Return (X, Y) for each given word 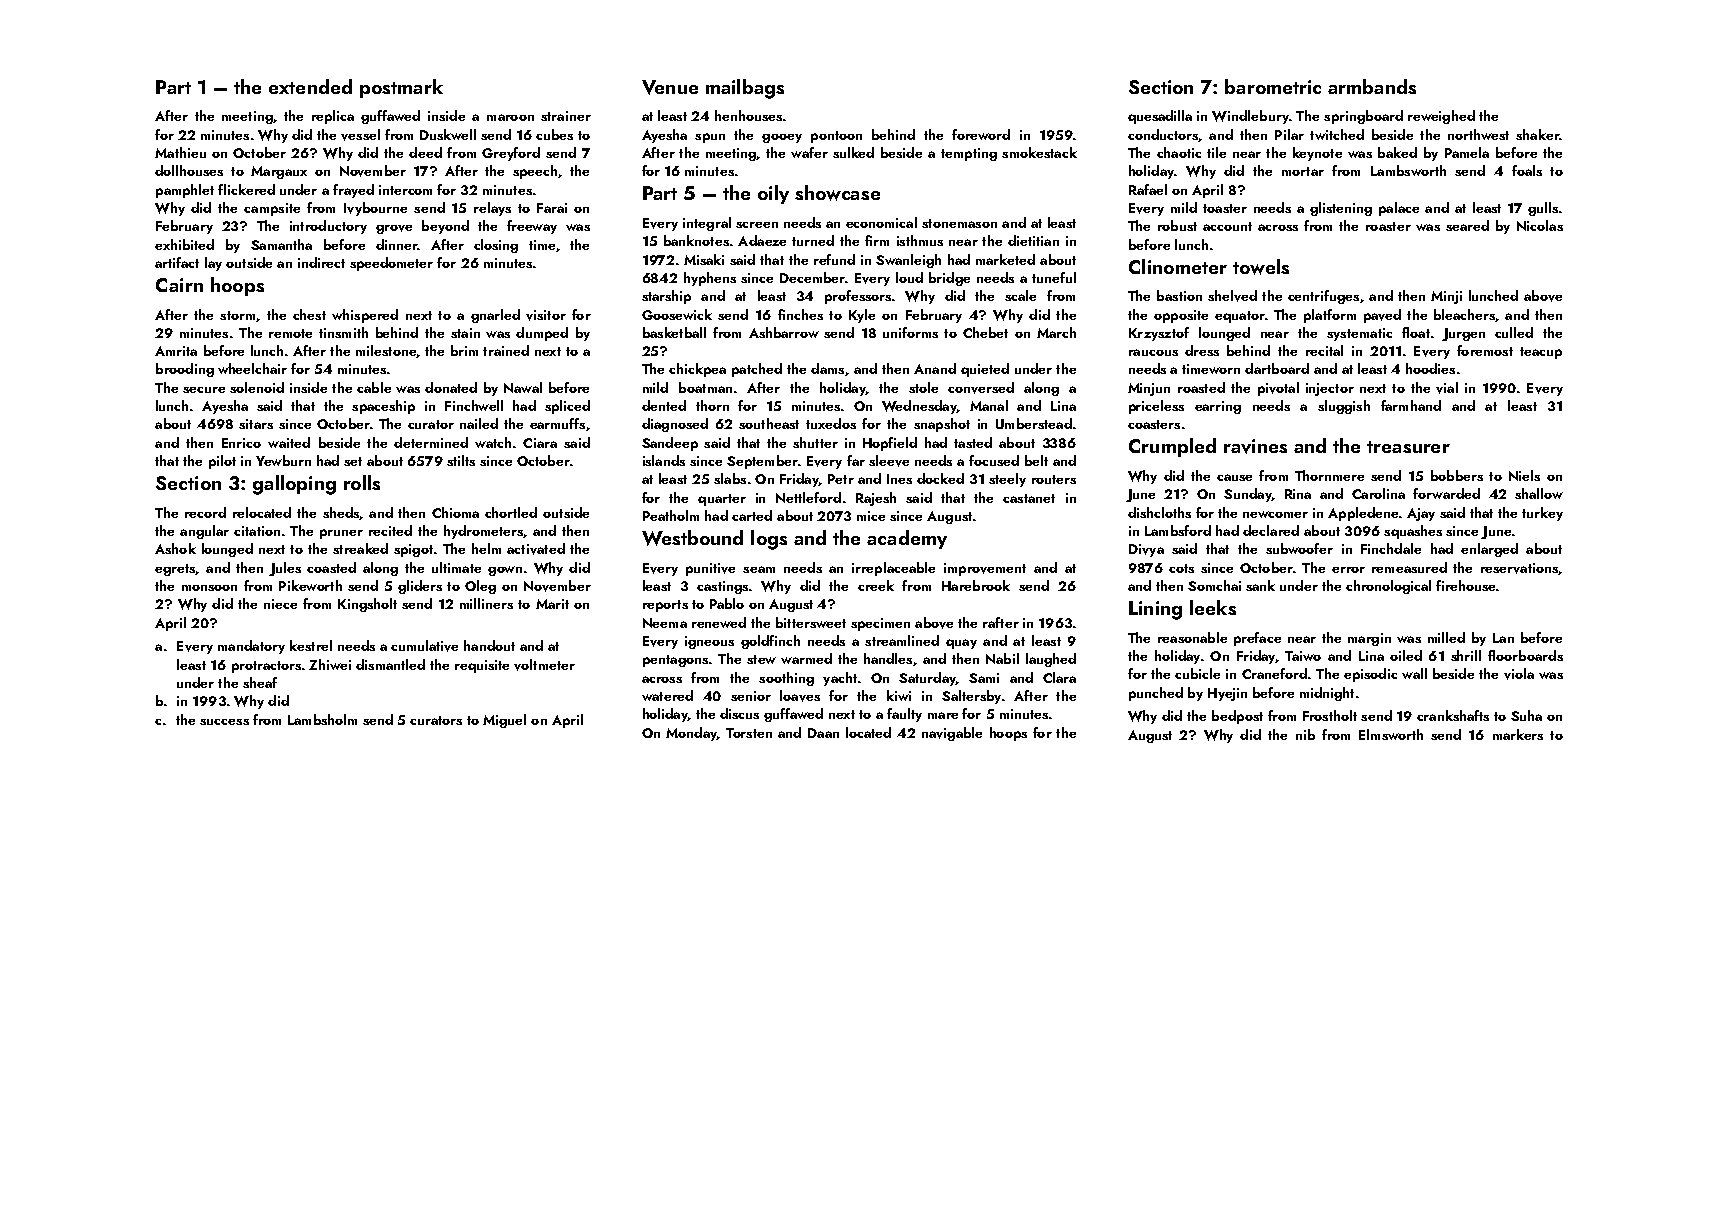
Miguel (504, 721)
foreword (981, 134)
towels (1261, 267)
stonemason (959, 223)
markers (1518, 734)
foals (1527, 170)
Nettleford (808, 497)
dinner (396, 244)
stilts (461, 460)
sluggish (1344, 407)
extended (310, 86)
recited (390, 530)
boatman (705, 387)
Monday (691, 734)
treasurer (1408, 447)
